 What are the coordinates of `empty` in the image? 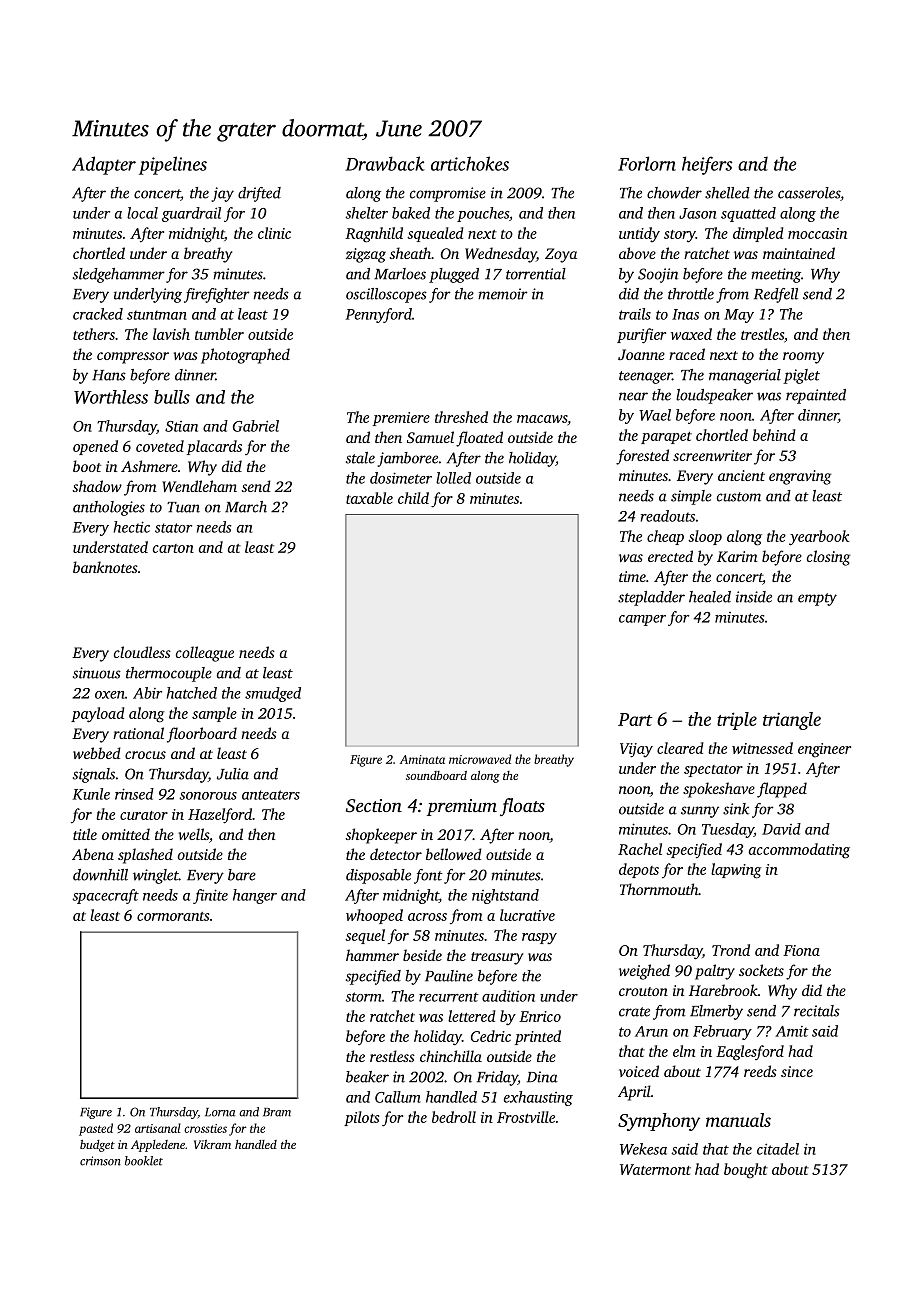 It's located at (817, 599).
